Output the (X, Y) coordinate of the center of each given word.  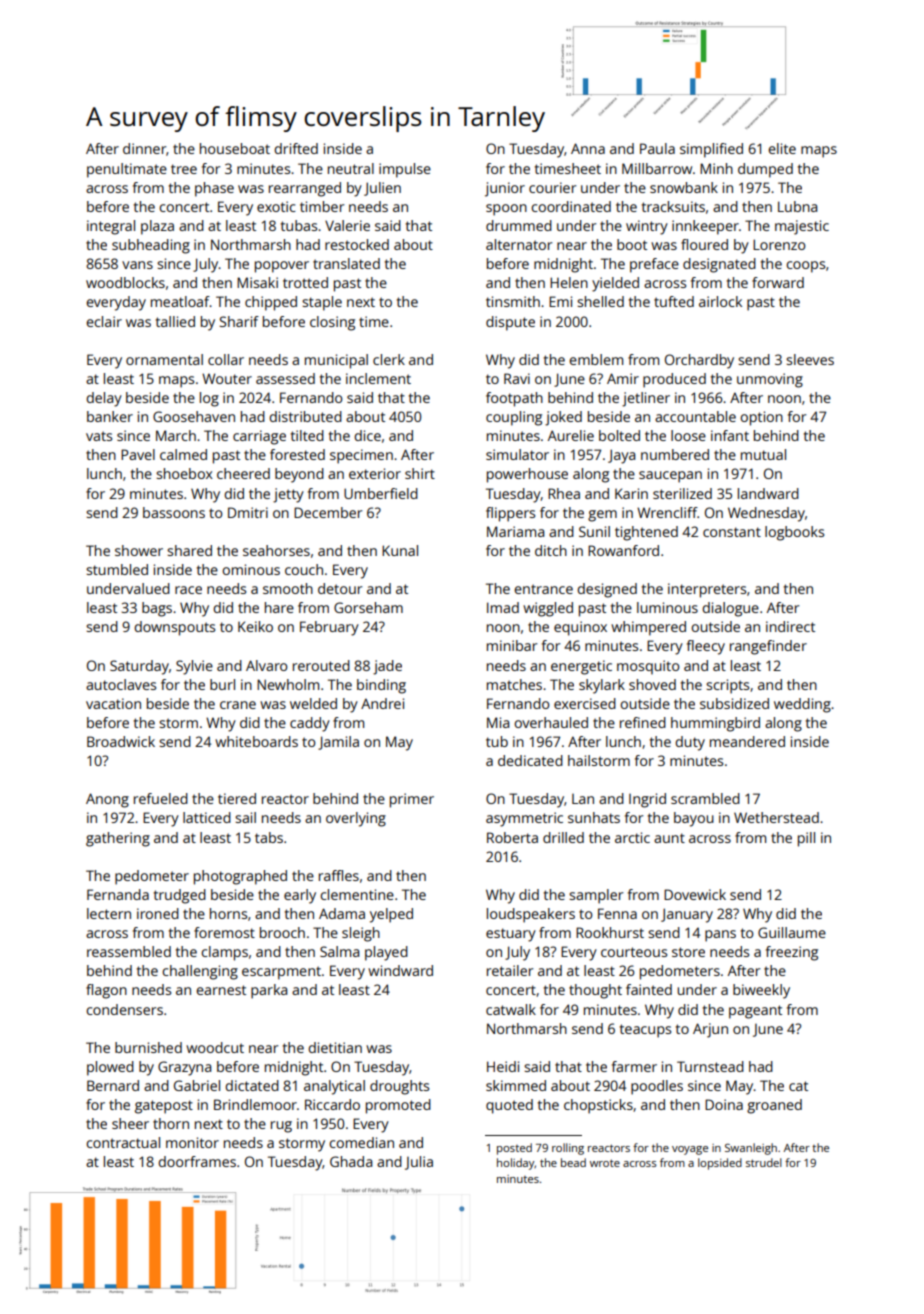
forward (778, 282)
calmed (183, 454)
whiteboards (256, 741)
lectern (109, 913)
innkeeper (705, 227)
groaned (774, 1106)
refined (643, 722)
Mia (498, 722)
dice (367, 435)
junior (505, 189)
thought (595, 991)
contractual (123, 1142)
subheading (151, 246)
